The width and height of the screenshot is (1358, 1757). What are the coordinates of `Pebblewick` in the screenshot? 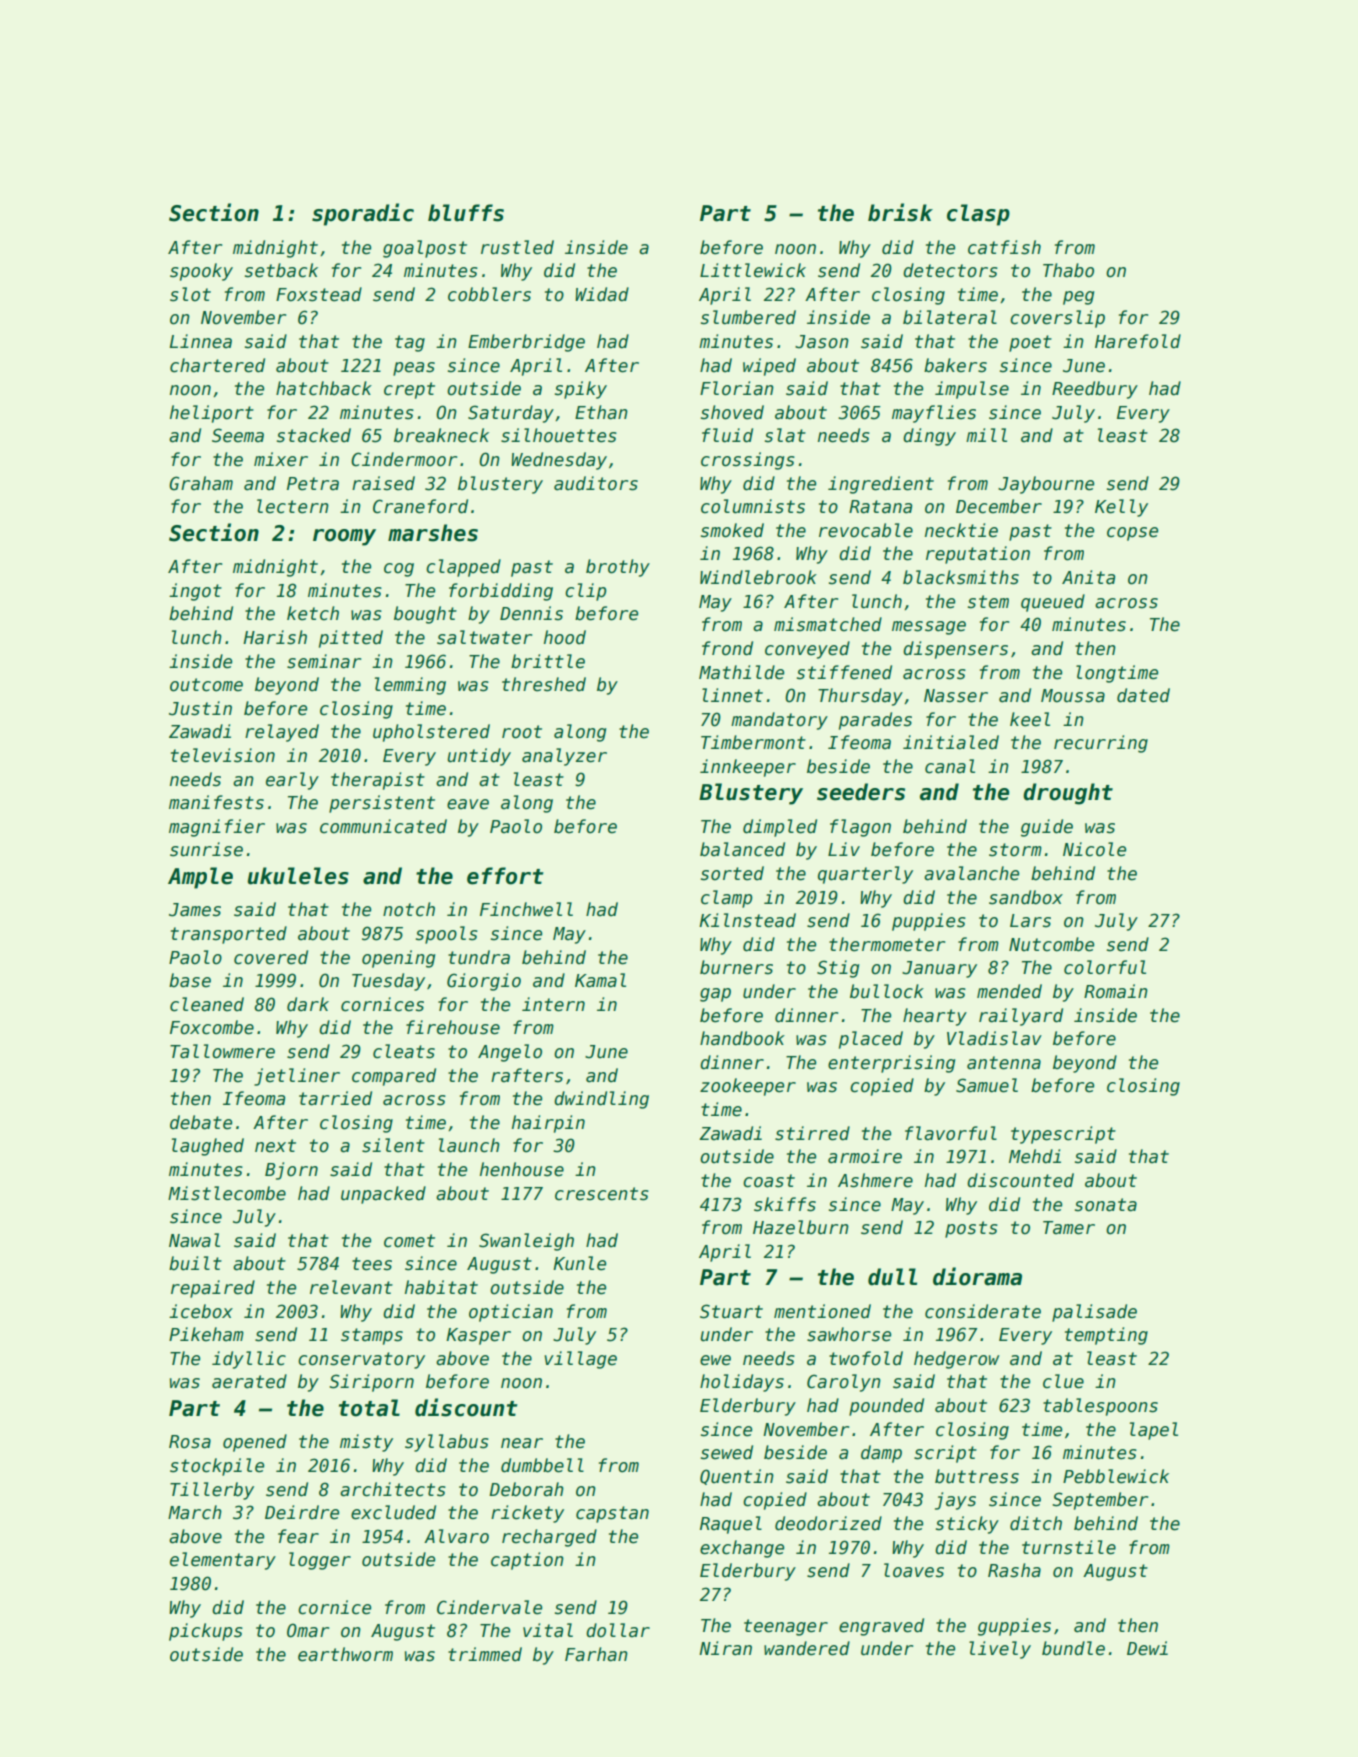 It's located at (1116, 1476).
